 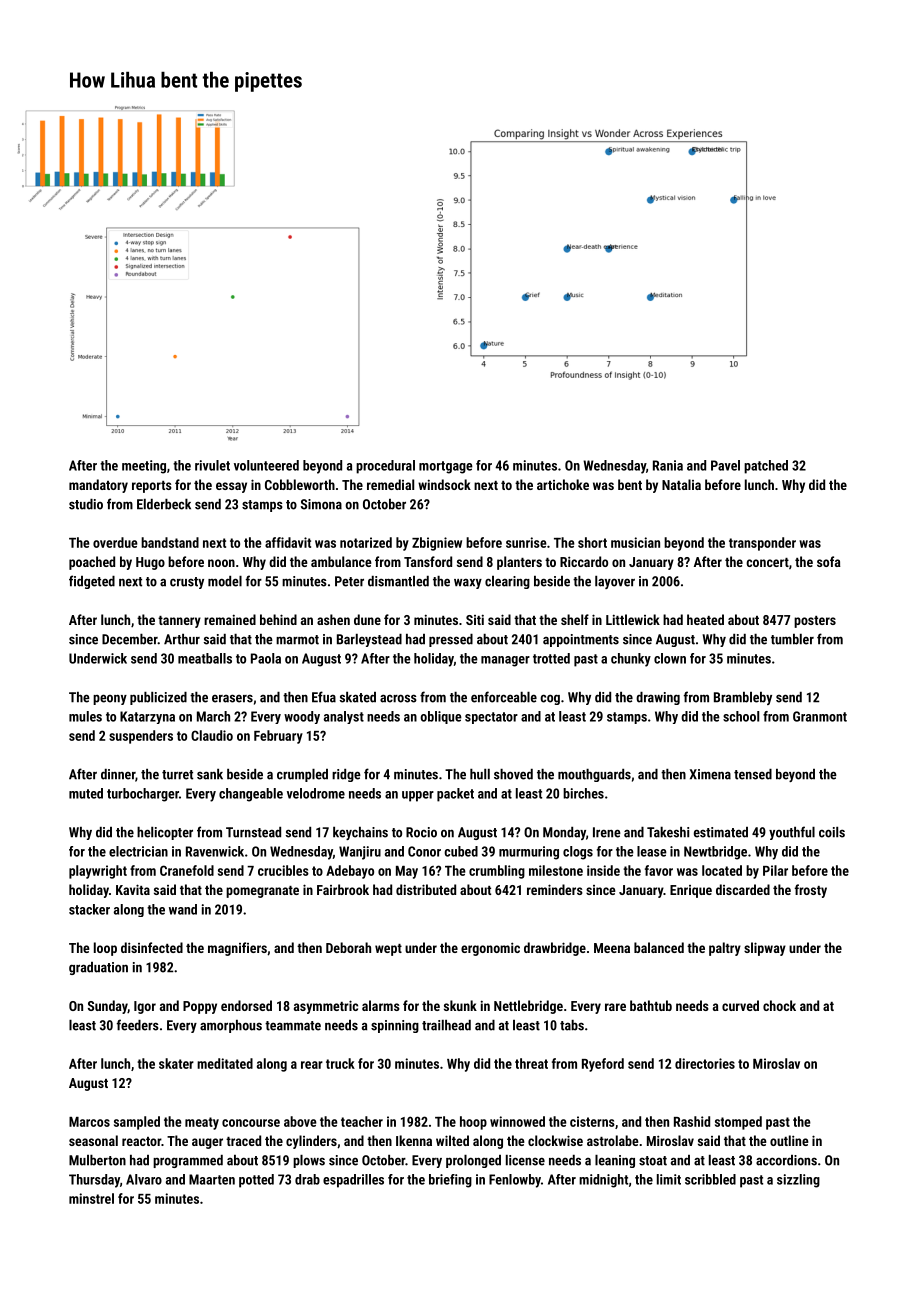 I want to click on teammate, so click(x=293, y=1026).
